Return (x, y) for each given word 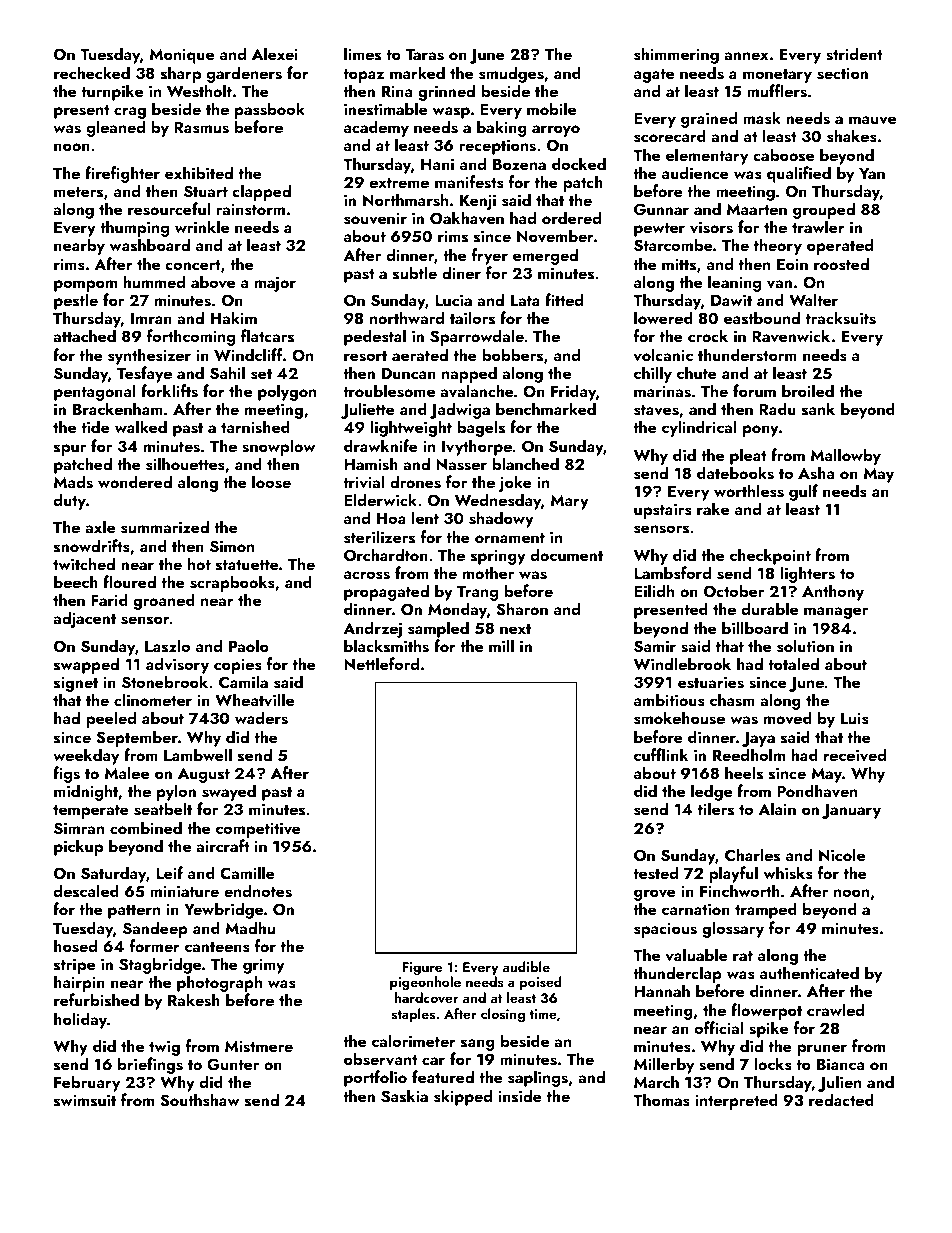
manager (836, 613)
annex (746, 56)
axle (100, 526)
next (515, 629)
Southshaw (200, 1100)
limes (362, 54)
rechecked (92, 72)
